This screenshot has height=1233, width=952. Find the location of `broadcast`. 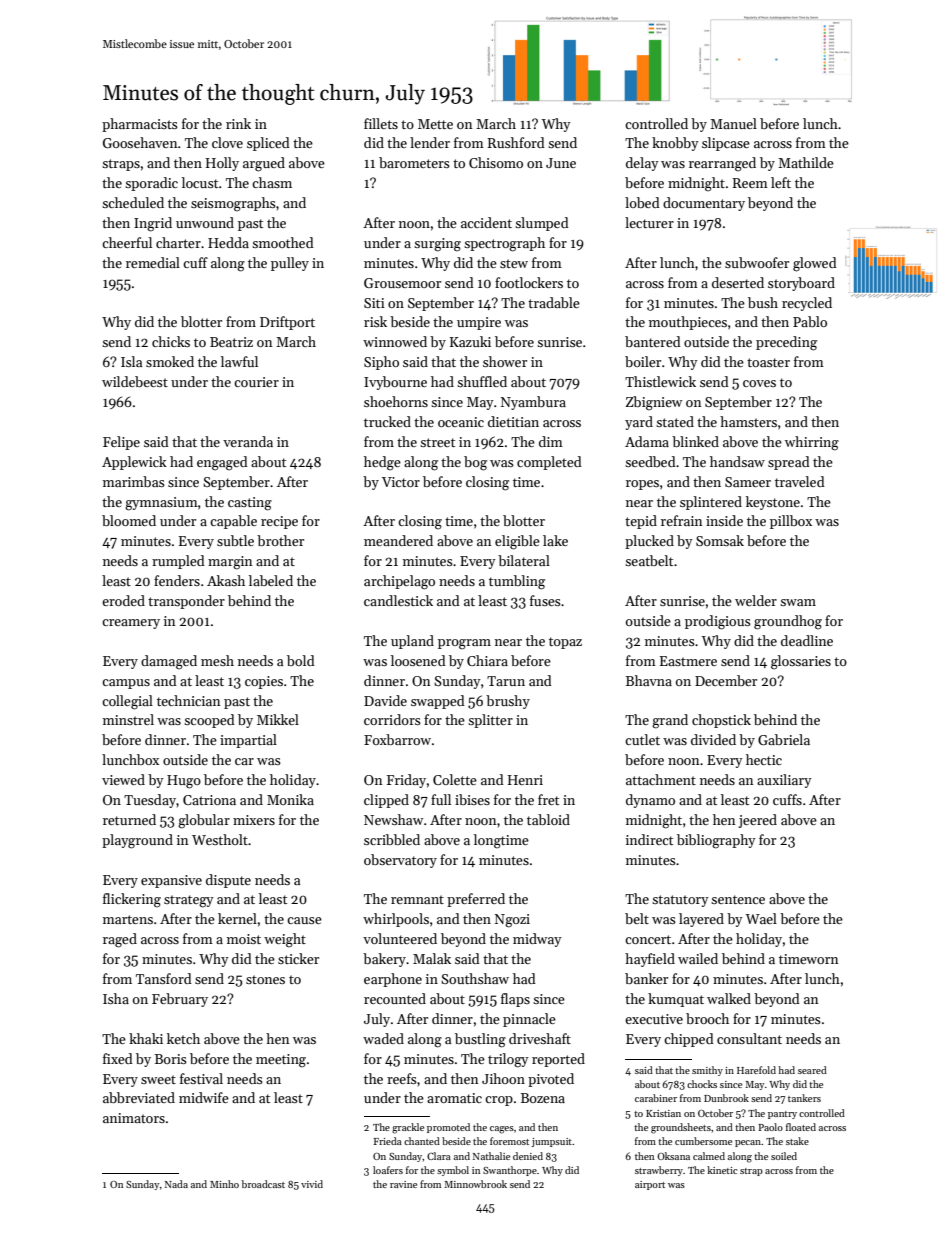

broadcast is located at coordinates (263, 1184).
